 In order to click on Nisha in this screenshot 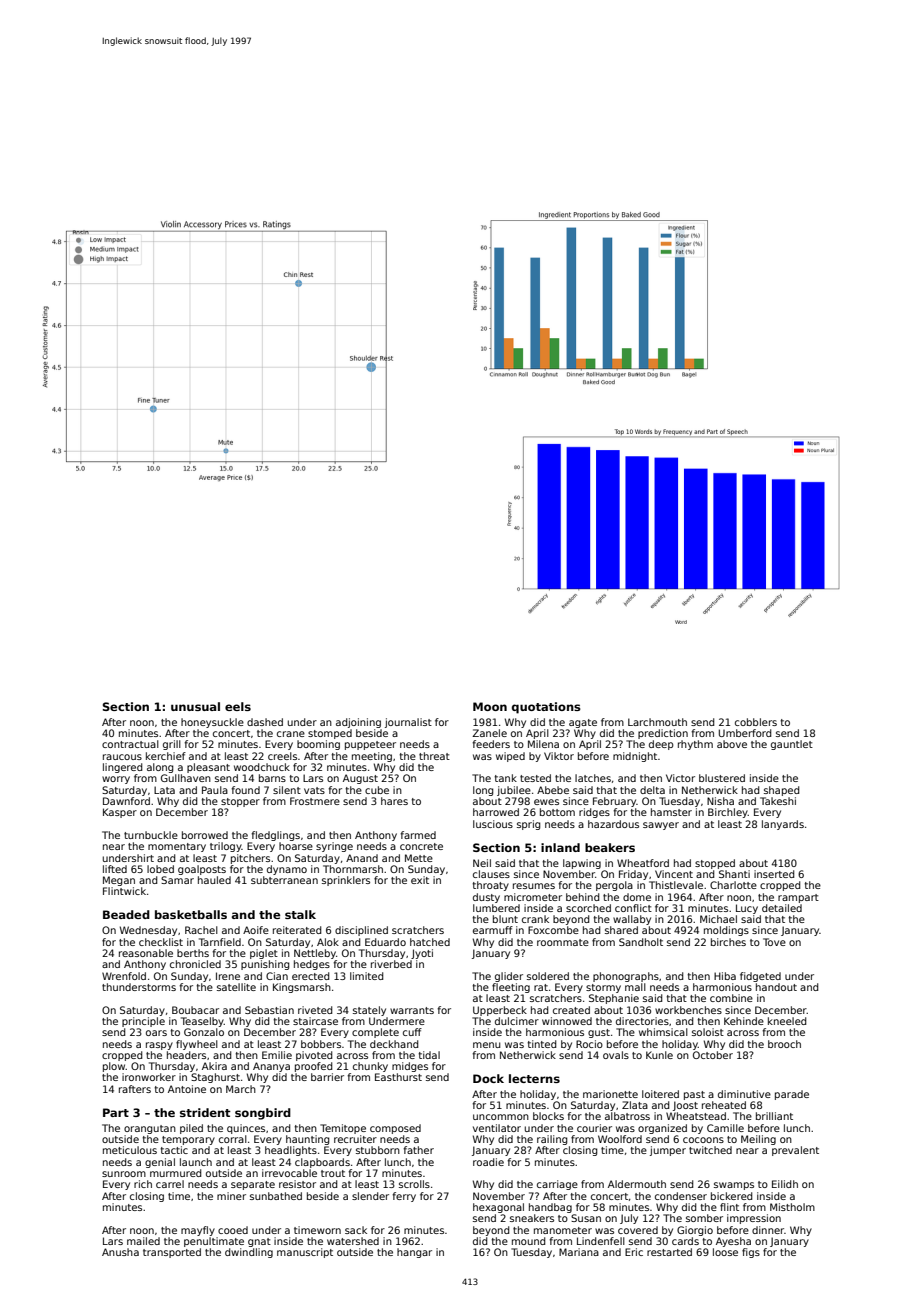, I will do `click(720, 801)`.
